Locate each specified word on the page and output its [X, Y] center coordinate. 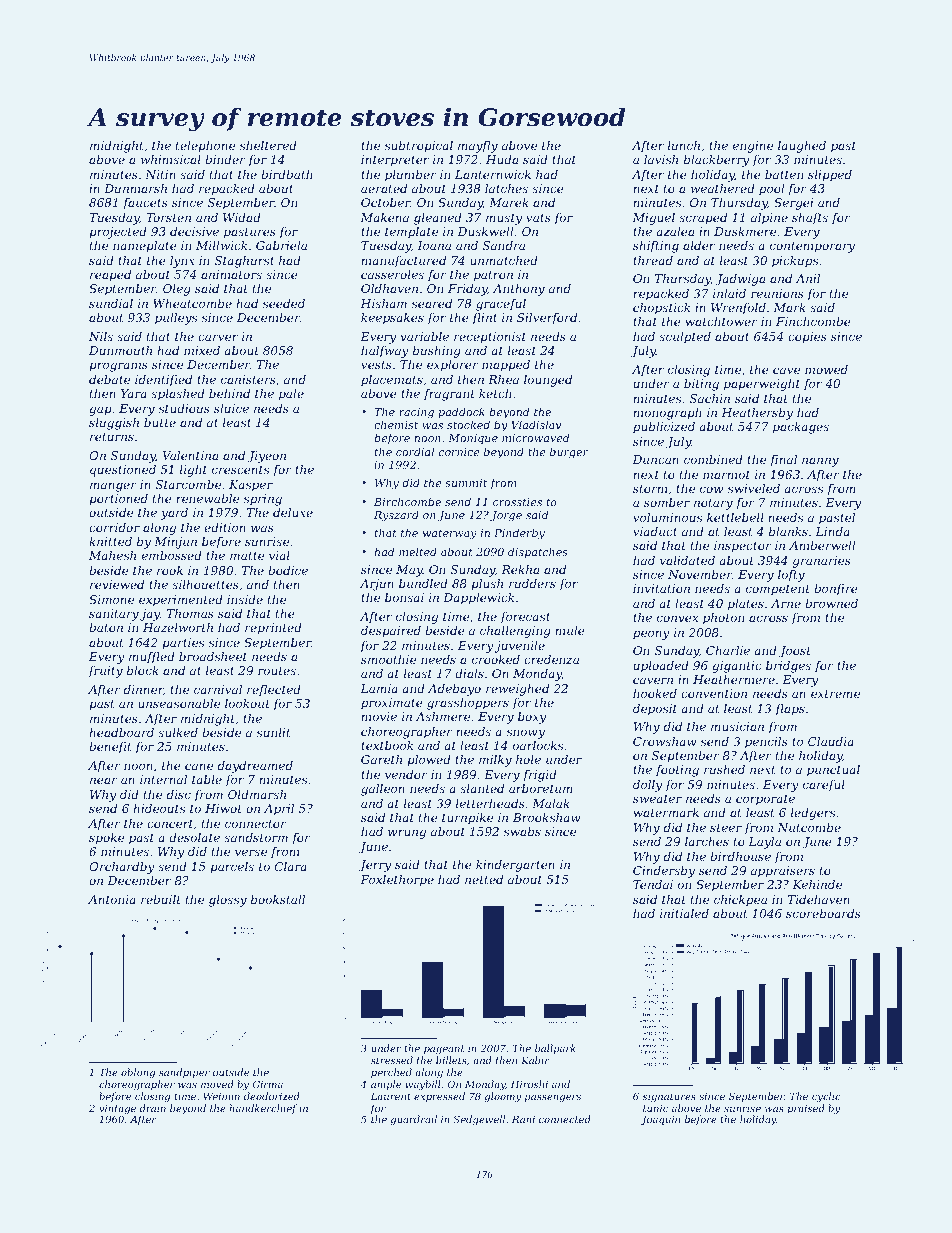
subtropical [419, 147]
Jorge [506, 516]
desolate [194, 837]
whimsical [171, 159]
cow [711, 489]
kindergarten [515, 866]
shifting [656, 247]
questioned [123, 471]
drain [152, 1108]
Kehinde [817, 884]
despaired [391, 632]
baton [106, 627]
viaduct [655, 531]
